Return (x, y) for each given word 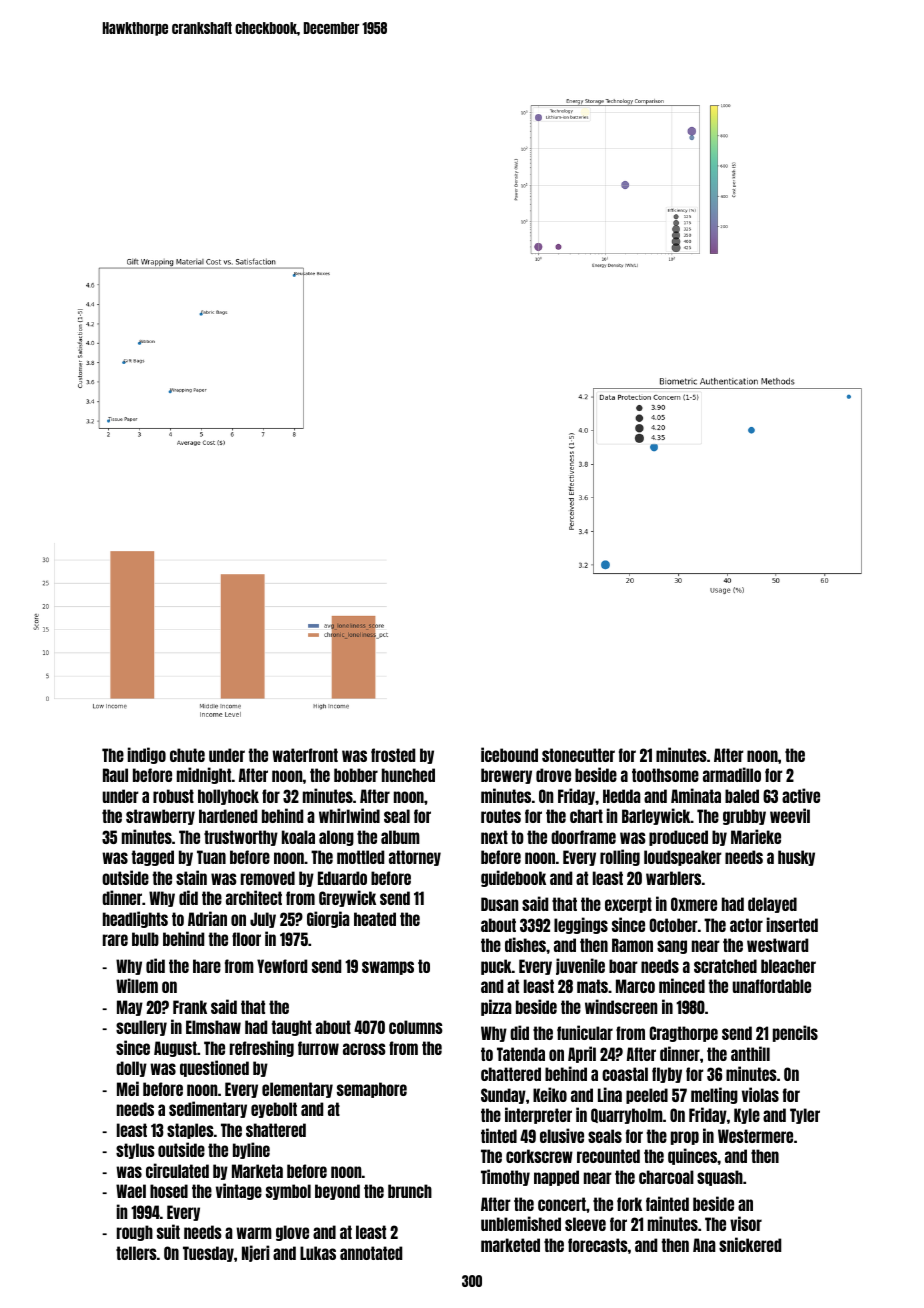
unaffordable (772, 986)
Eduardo (342, 878)
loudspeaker (683, 858)
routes (501, 816)
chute (187, 755)
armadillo (732, 774)
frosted (393, 755)
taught (291, 1028)
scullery (141, 1028)
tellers (136, 1253)
